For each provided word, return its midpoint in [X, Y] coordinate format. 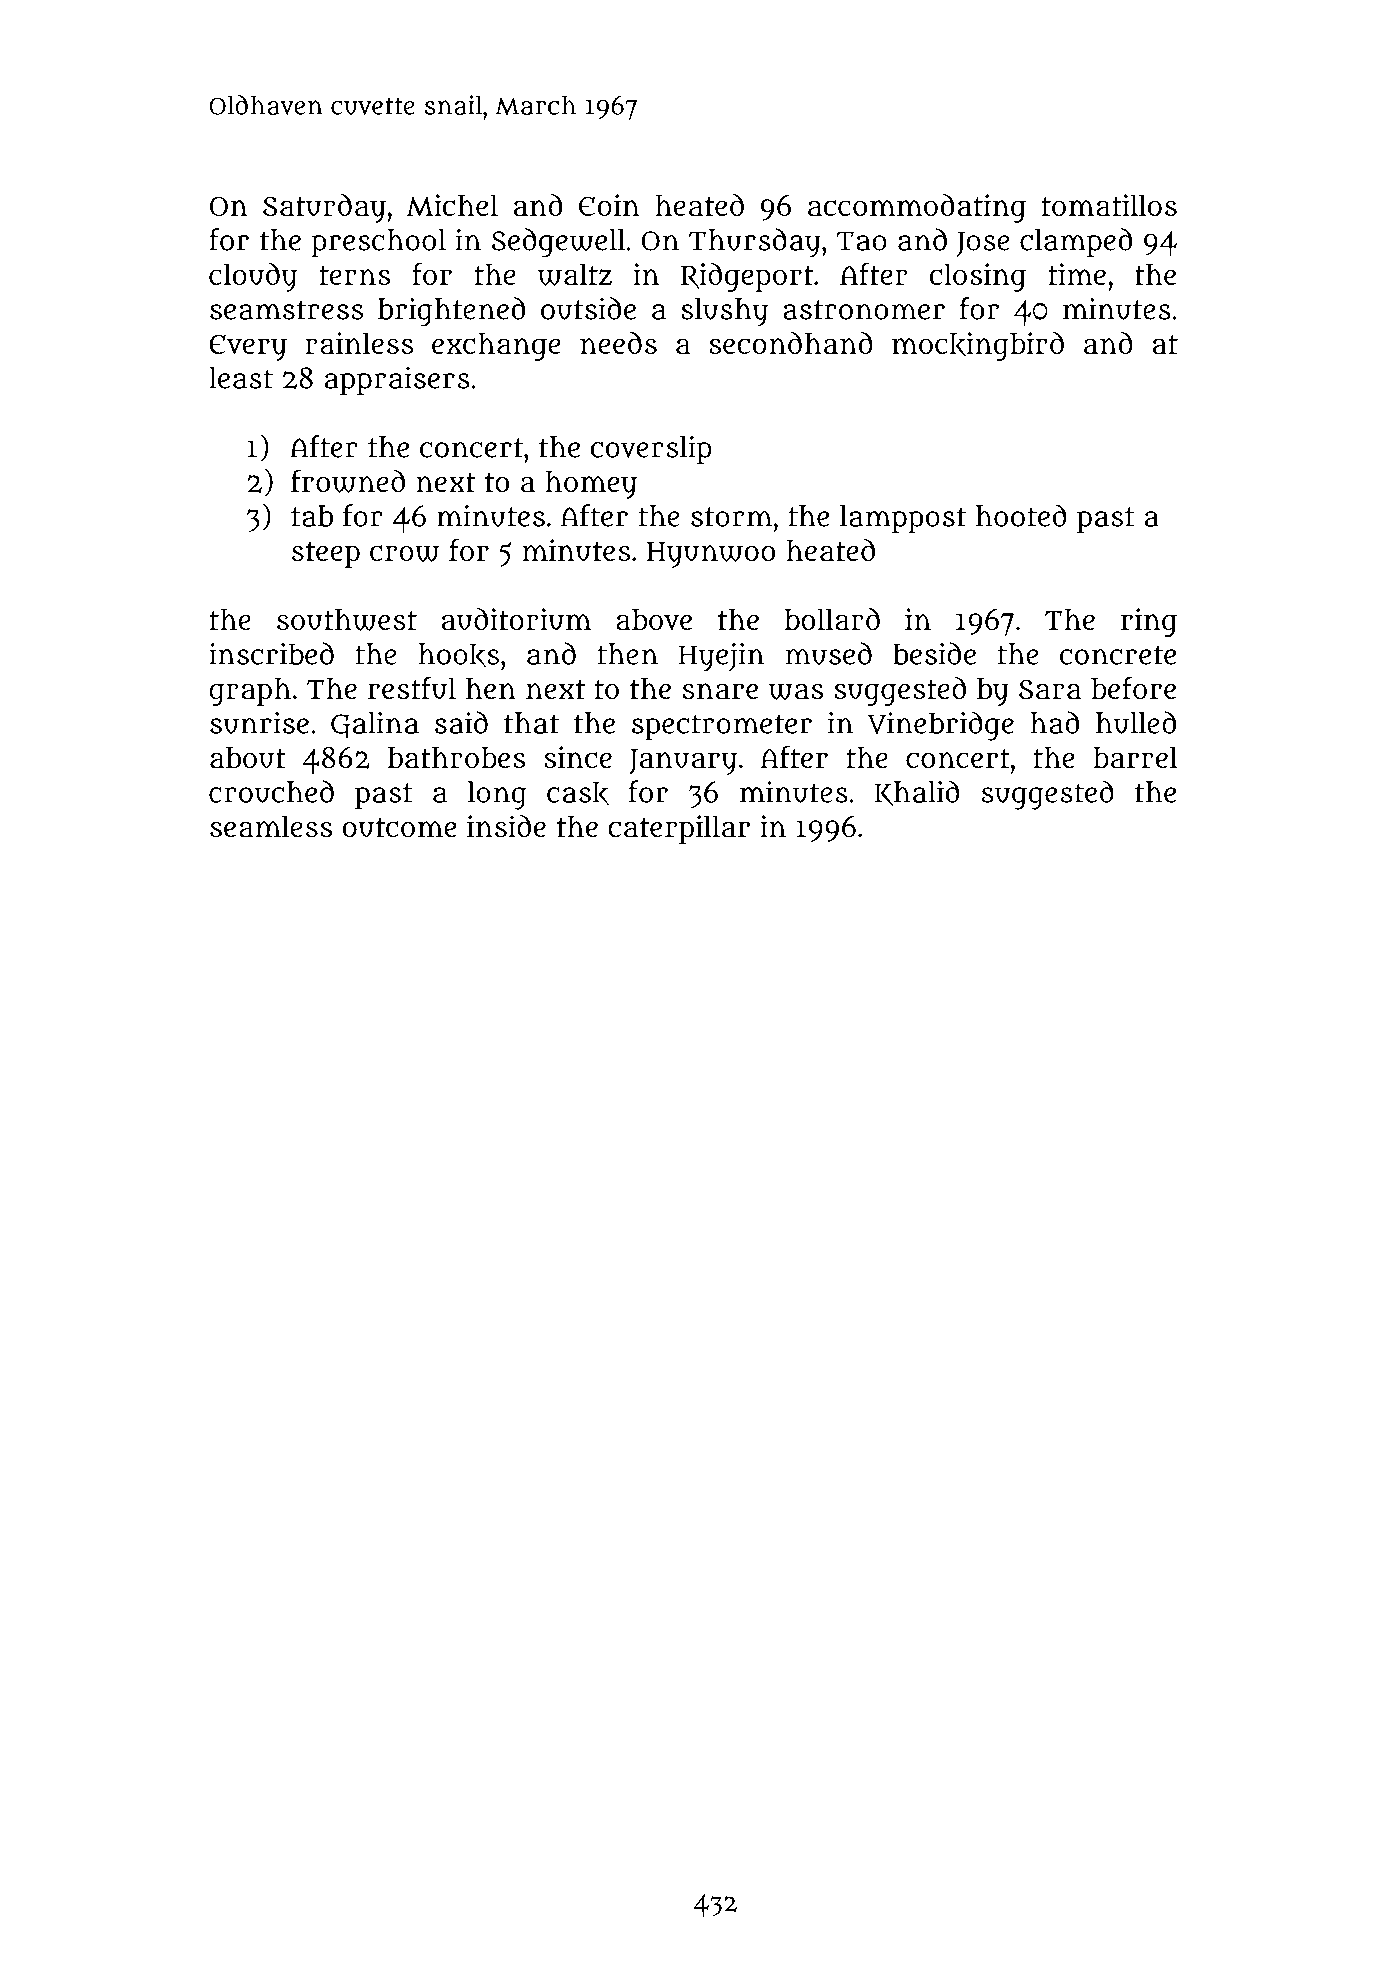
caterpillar [679, 829]
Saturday [324, 208]
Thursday [755, 242]
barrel [1135, 758]
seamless [271, 826]
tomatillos [1109, 205]
